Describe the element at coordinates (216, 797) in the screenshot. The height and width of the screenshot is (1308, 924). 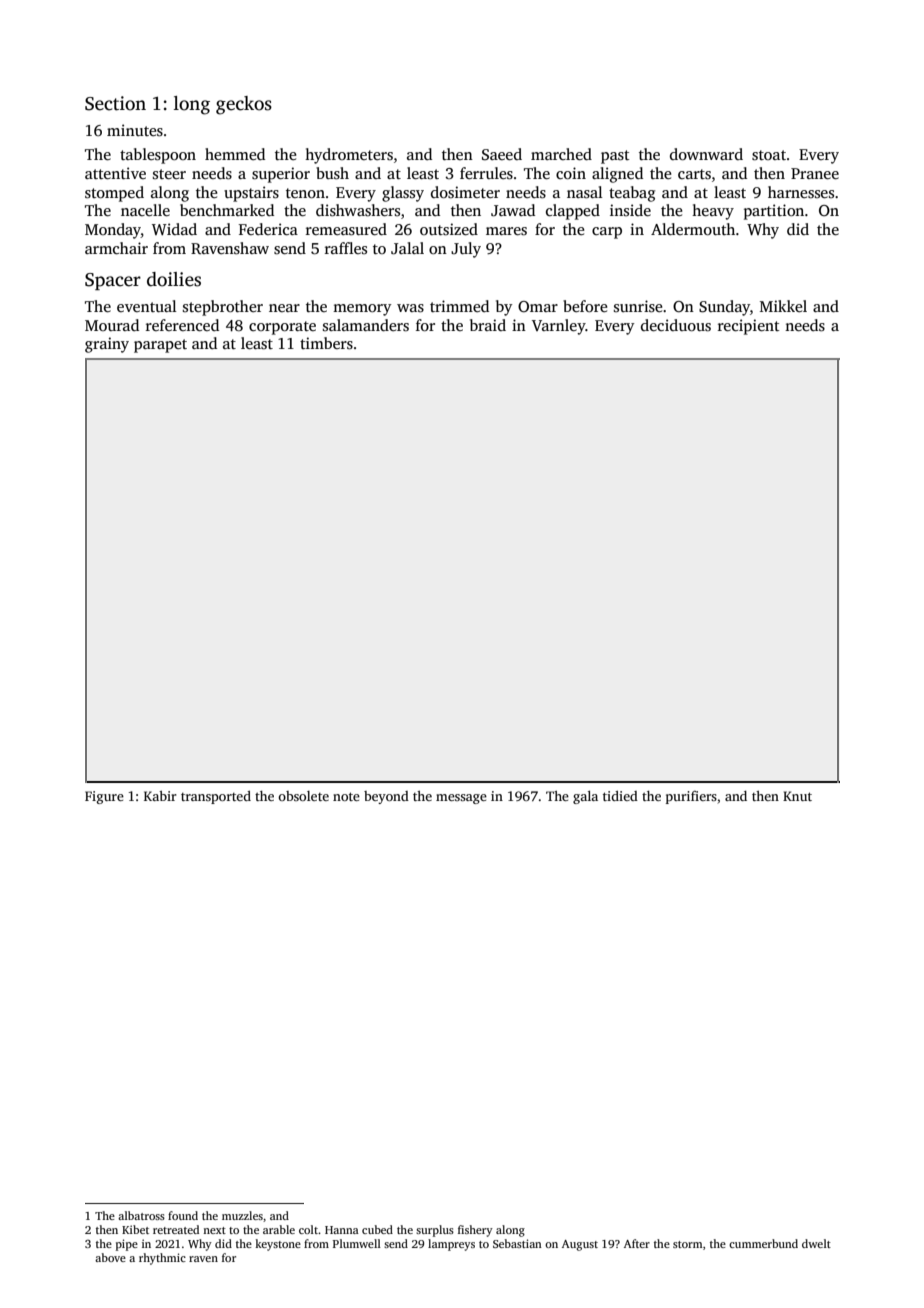
I see `transported` at that location.
